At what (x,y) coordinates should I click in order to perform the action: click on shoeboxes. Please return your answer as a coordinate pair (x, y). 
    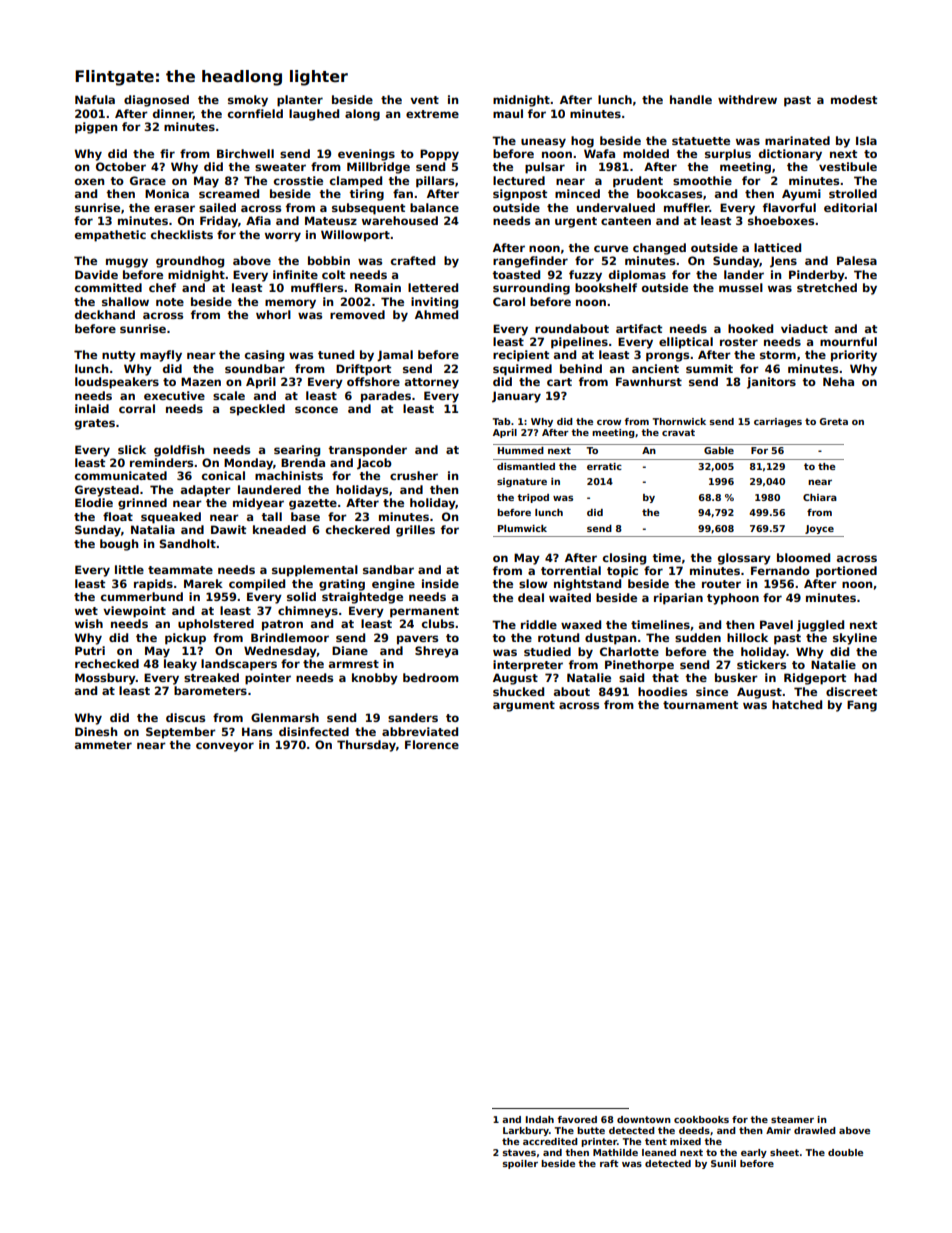
    Looking at the image, I should click on (781, 220).
